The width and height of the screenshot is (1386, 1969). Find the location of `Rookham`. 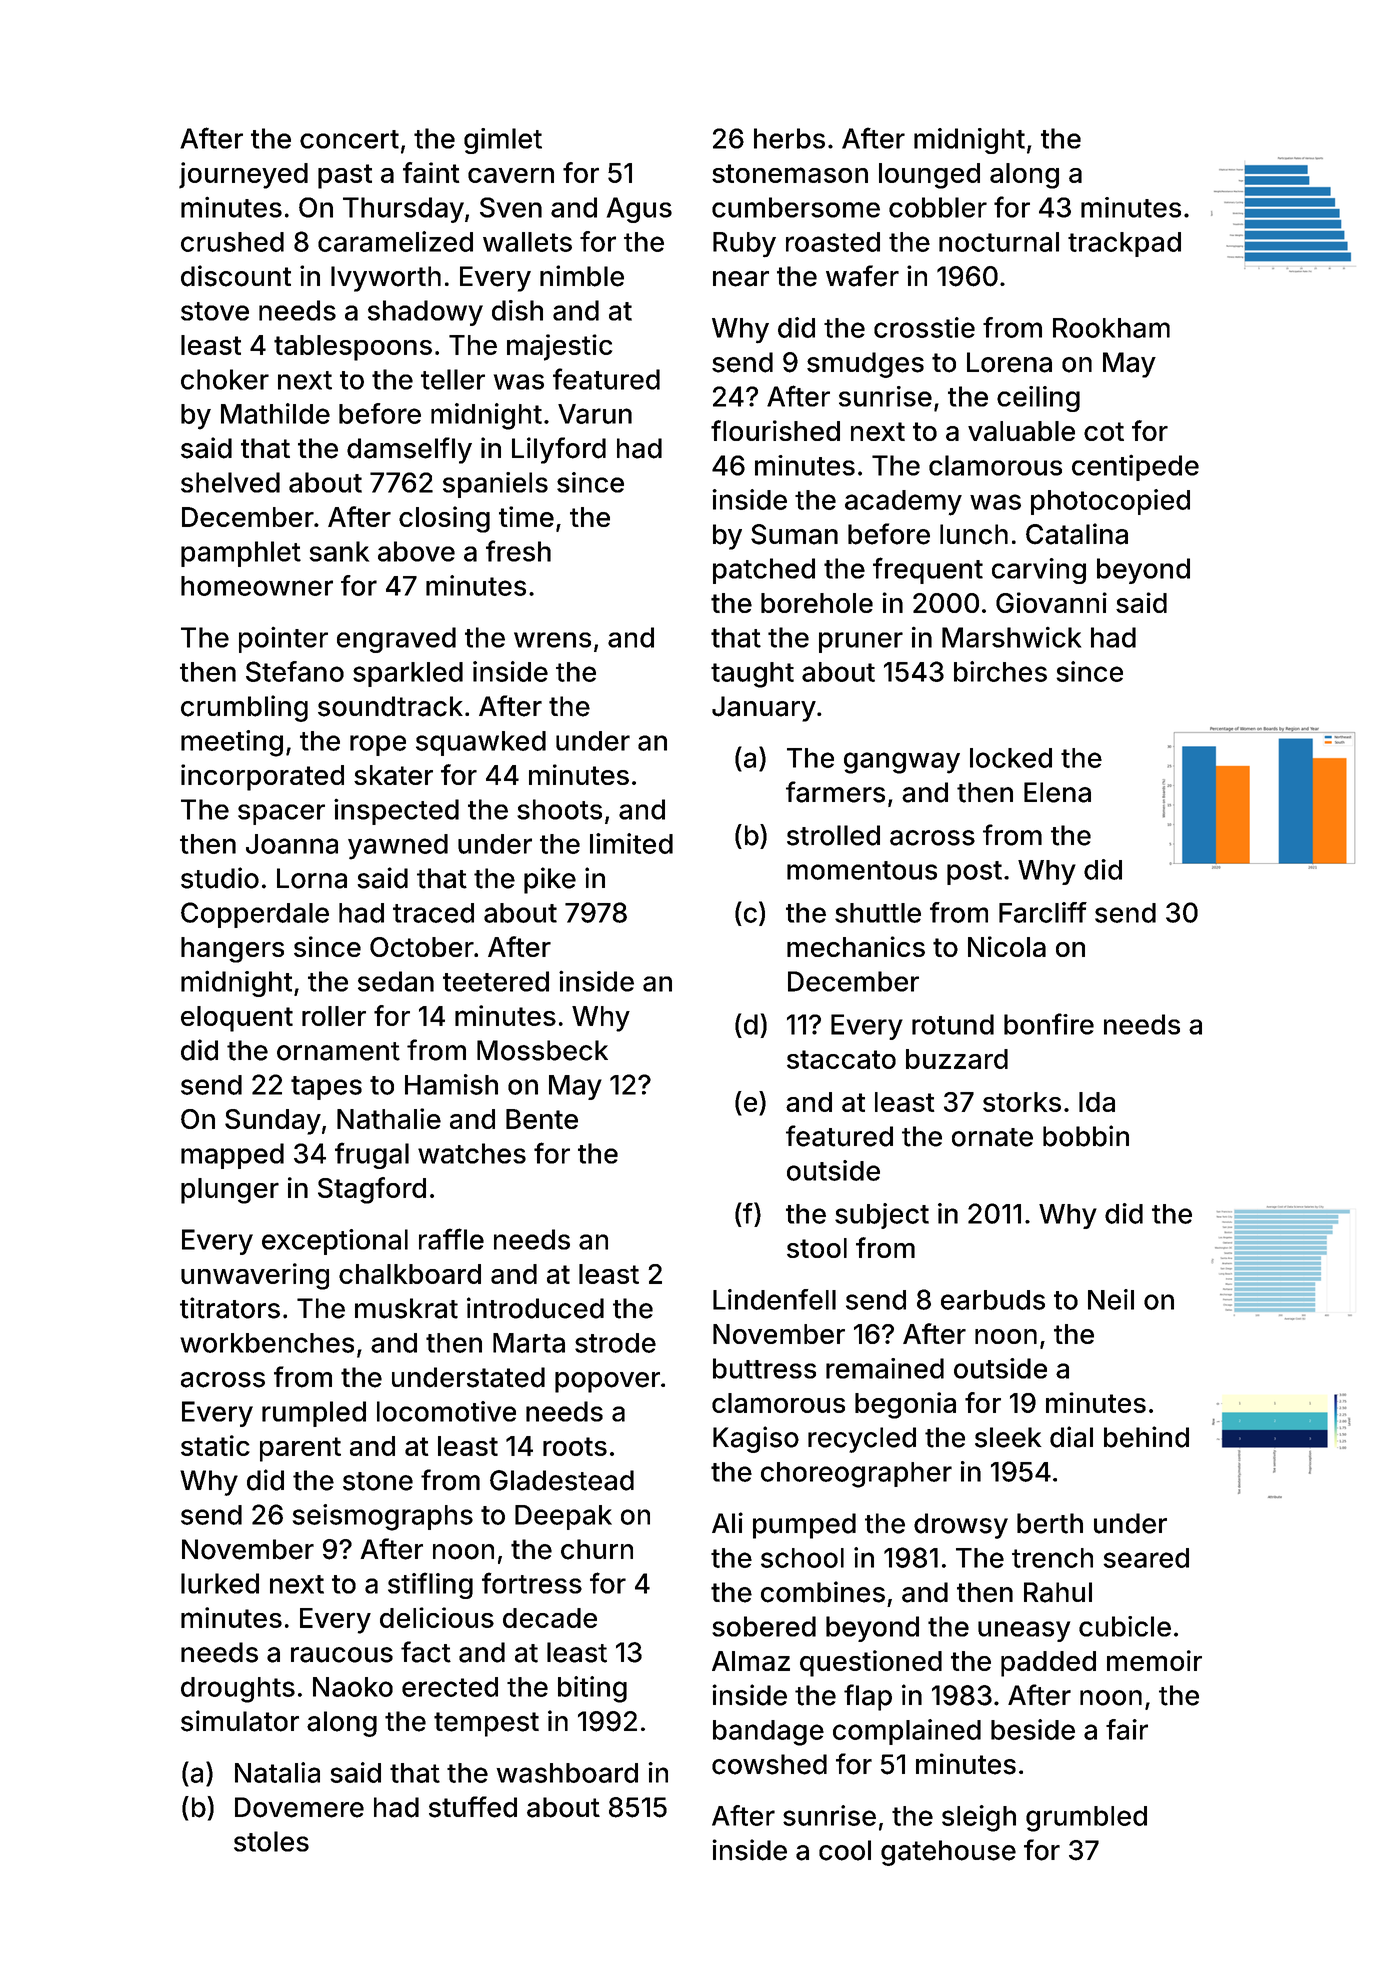

Rookham is located at coordinates (1111, 328).
